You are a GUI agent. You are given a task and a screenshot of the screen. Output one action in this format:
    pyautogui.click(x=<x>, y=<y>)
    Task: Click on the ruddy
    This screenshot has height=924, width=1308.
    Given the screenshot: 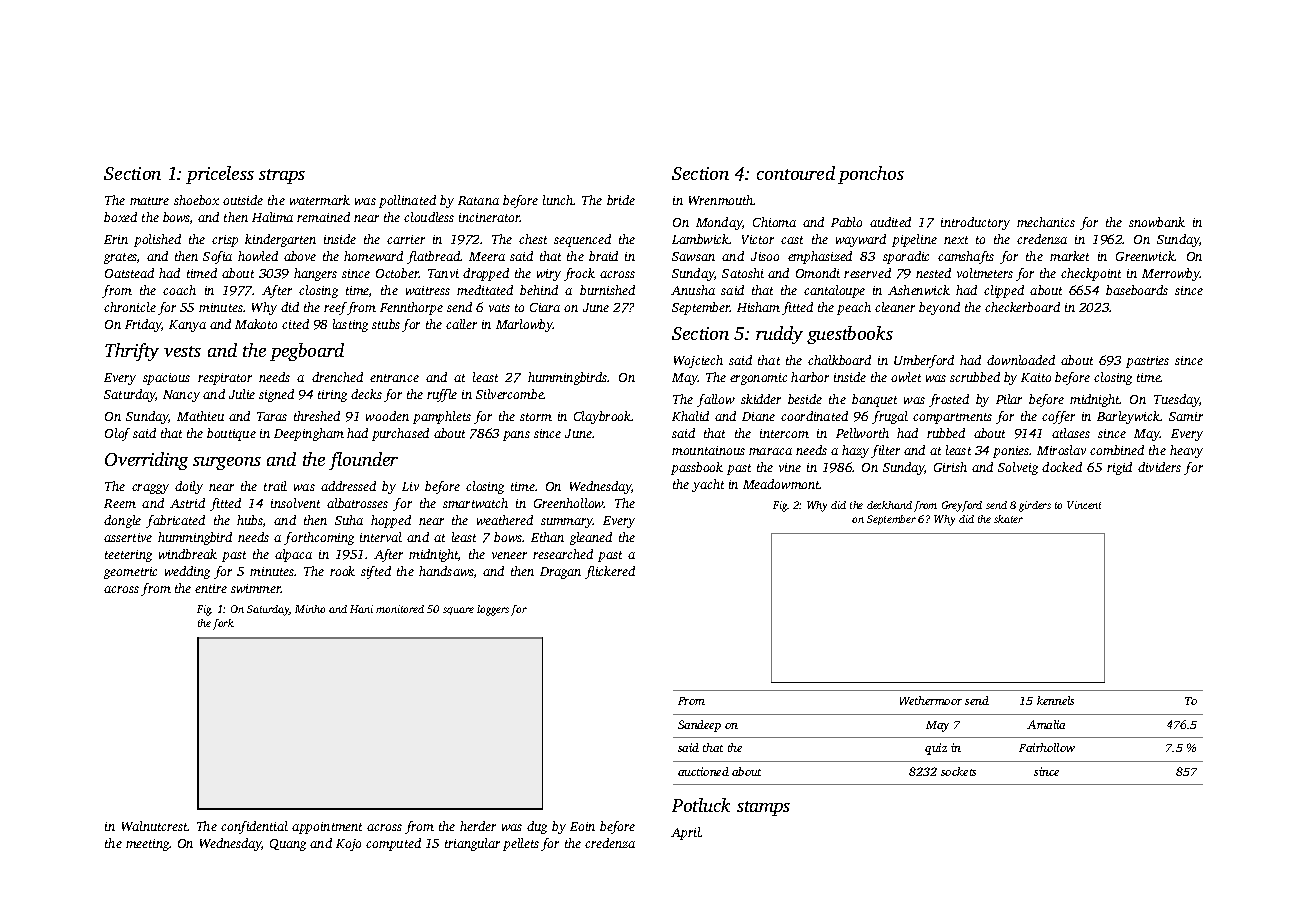 What is the action you would take?
    pyautogui.click(x=779, y=335)
